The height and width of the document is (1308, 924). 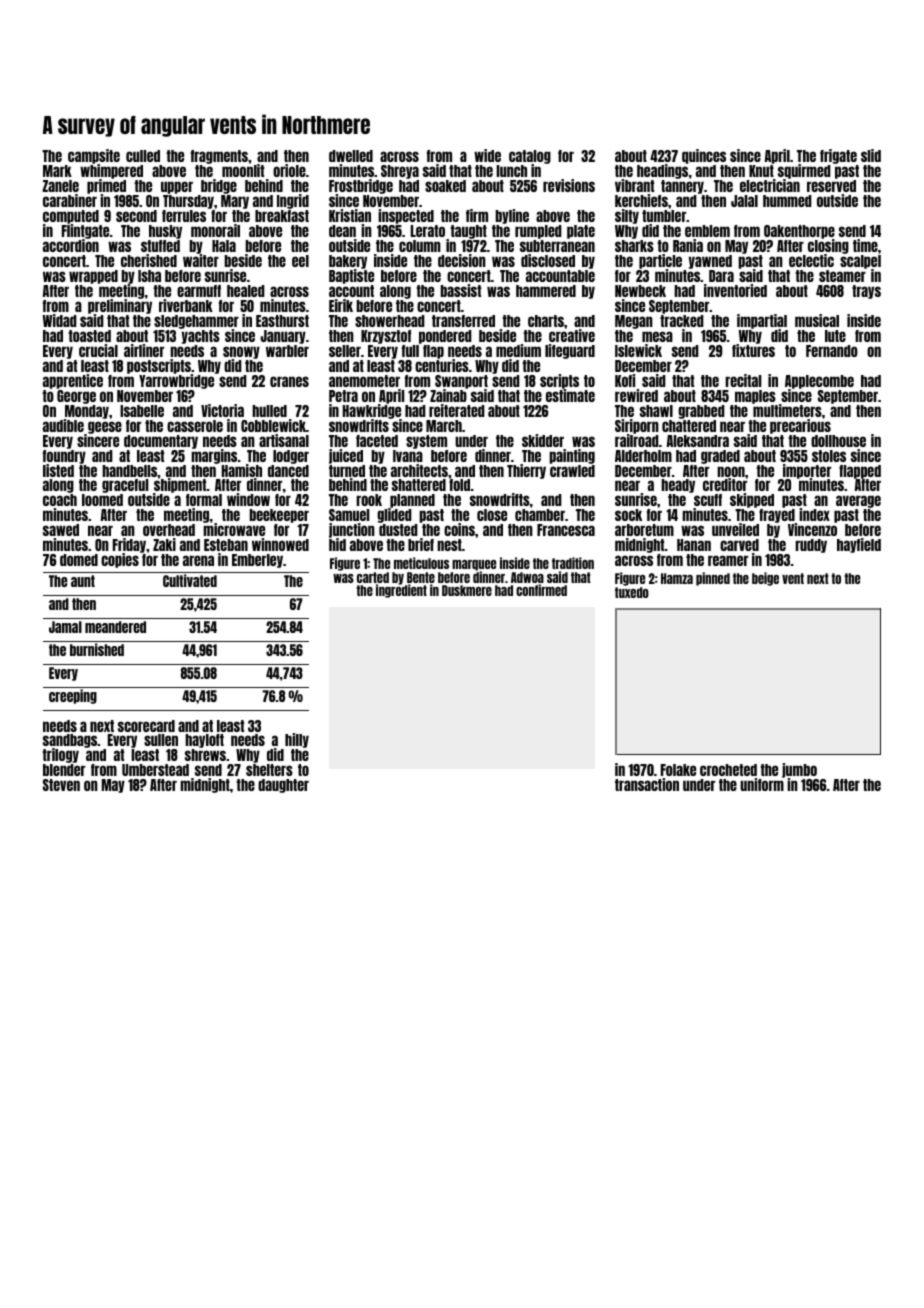 What do you see at coordinates (351, 276) in the document?
I see `Baptiste` at bounding box center [351, 276].
